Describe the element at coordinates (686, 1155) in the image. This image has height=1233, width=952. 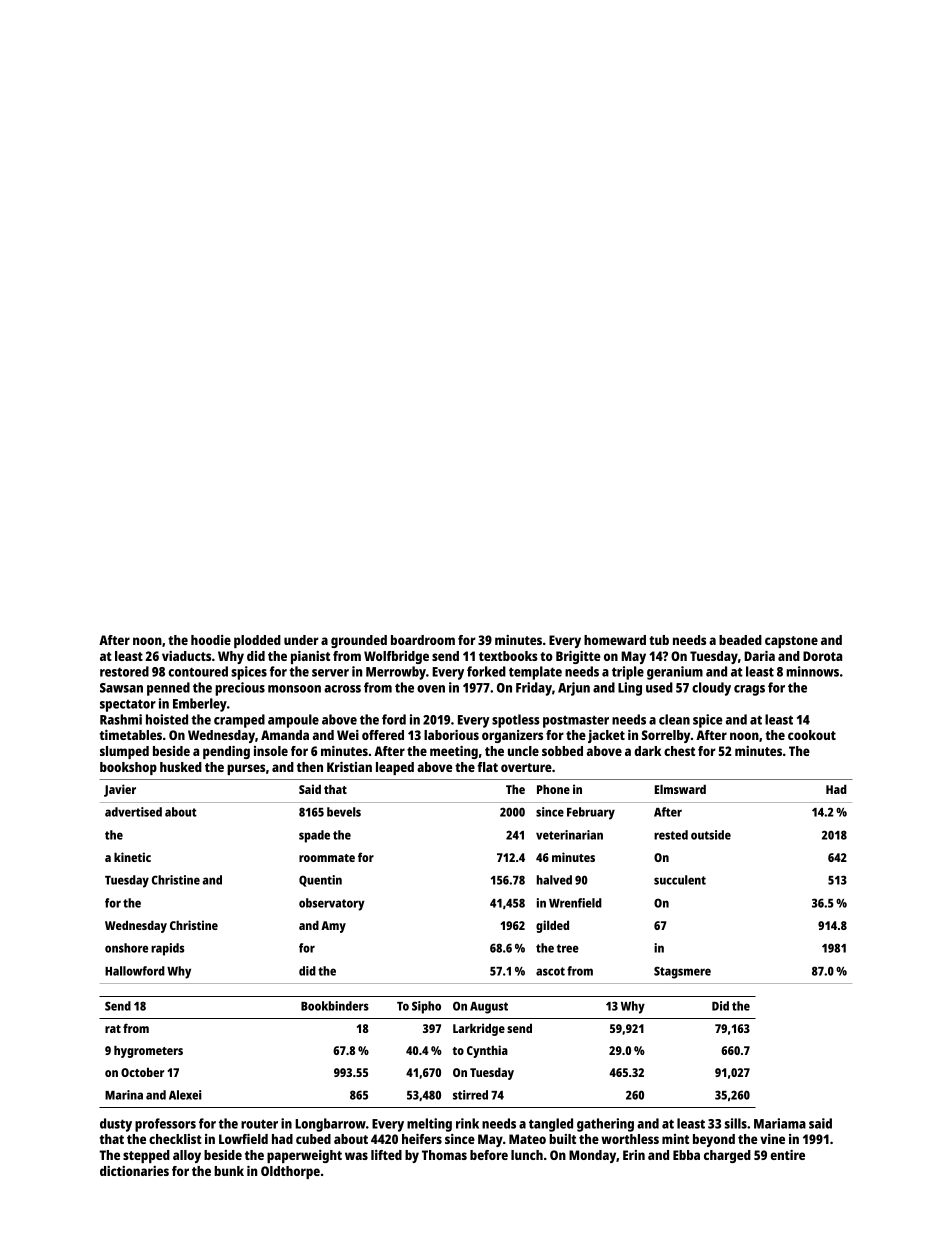
I see `Ebba` at that location.
